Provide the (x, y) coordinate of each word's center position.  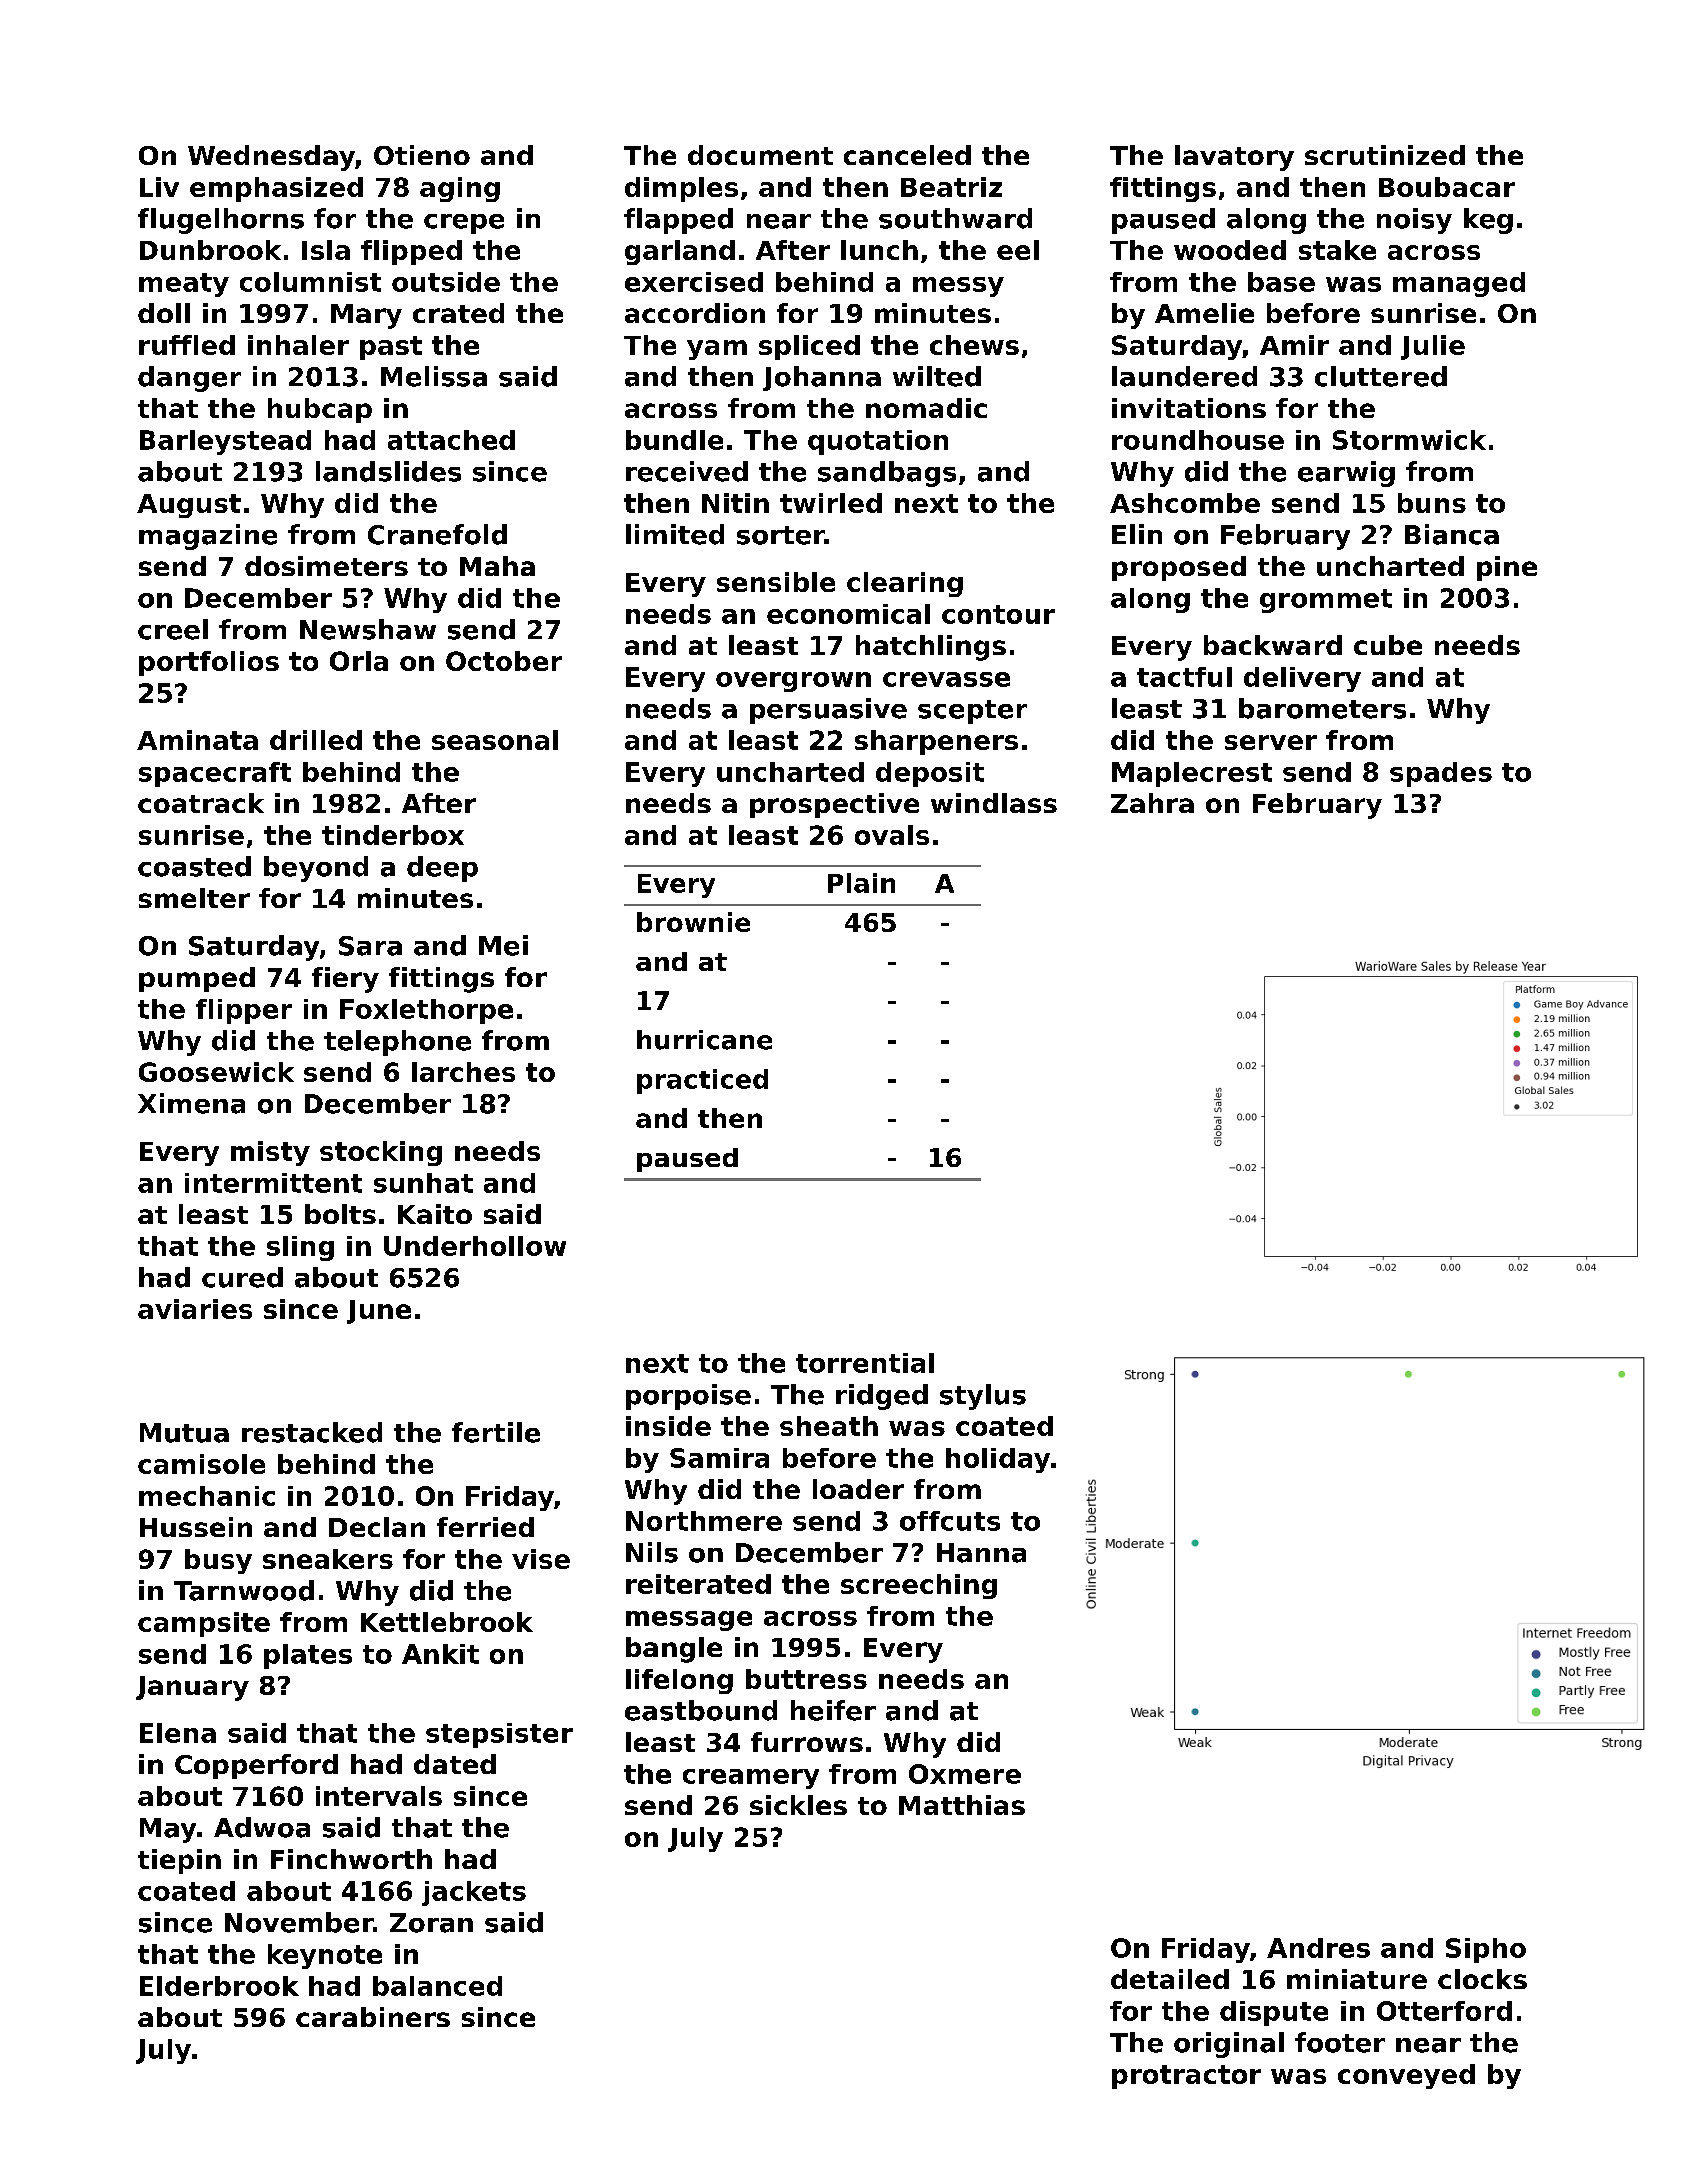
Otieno (422, 155)
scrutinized (1385, 155)
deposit (930, 774)
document (760, 155)
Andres (1318, 1948)
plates (308, 1656)
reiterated (698, 1584)
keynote (325, 1956)
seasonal (495, 740)
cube (1388, 645)
